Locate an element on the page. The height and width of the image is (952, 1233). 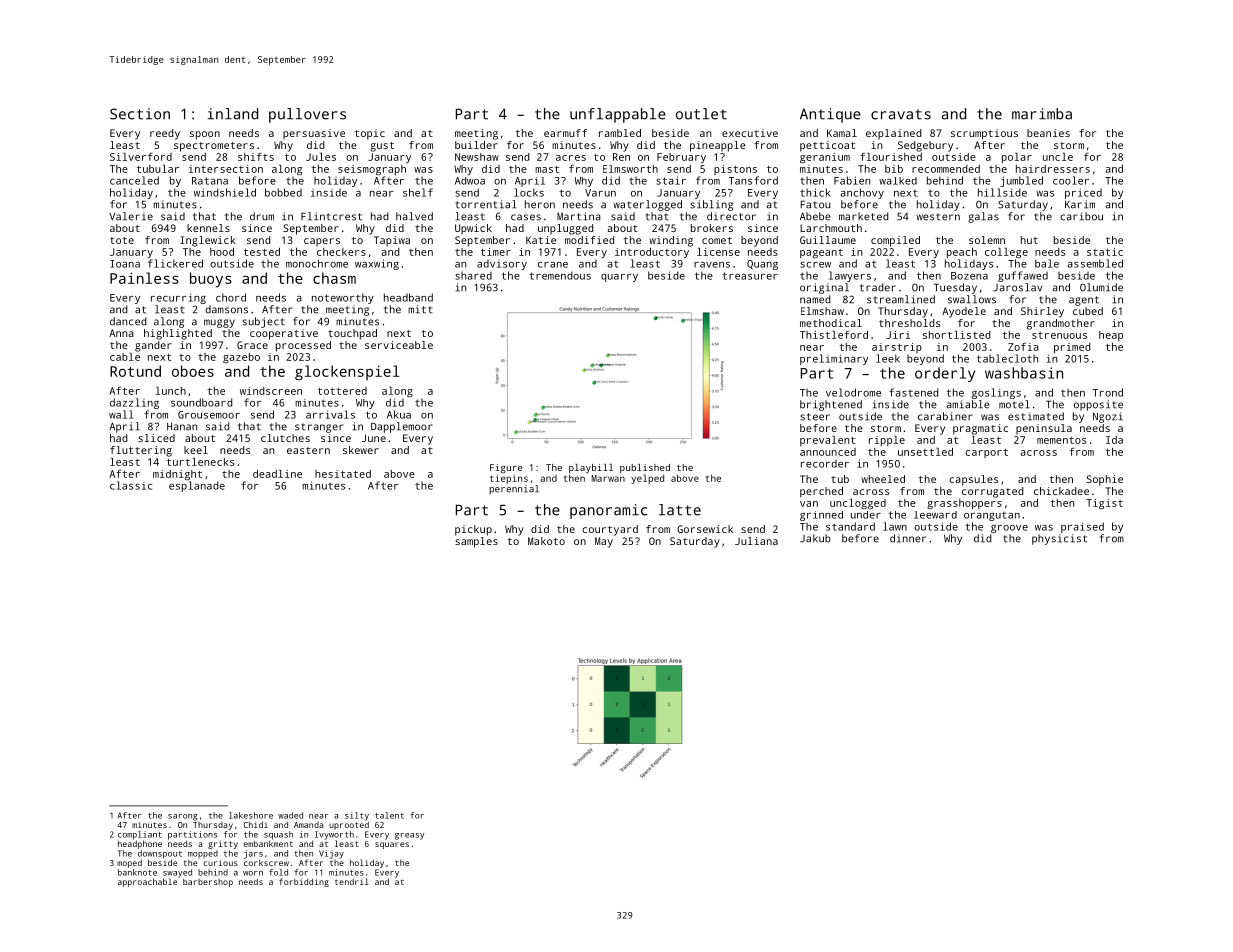
approachable is located at coordinates (147, 882).
